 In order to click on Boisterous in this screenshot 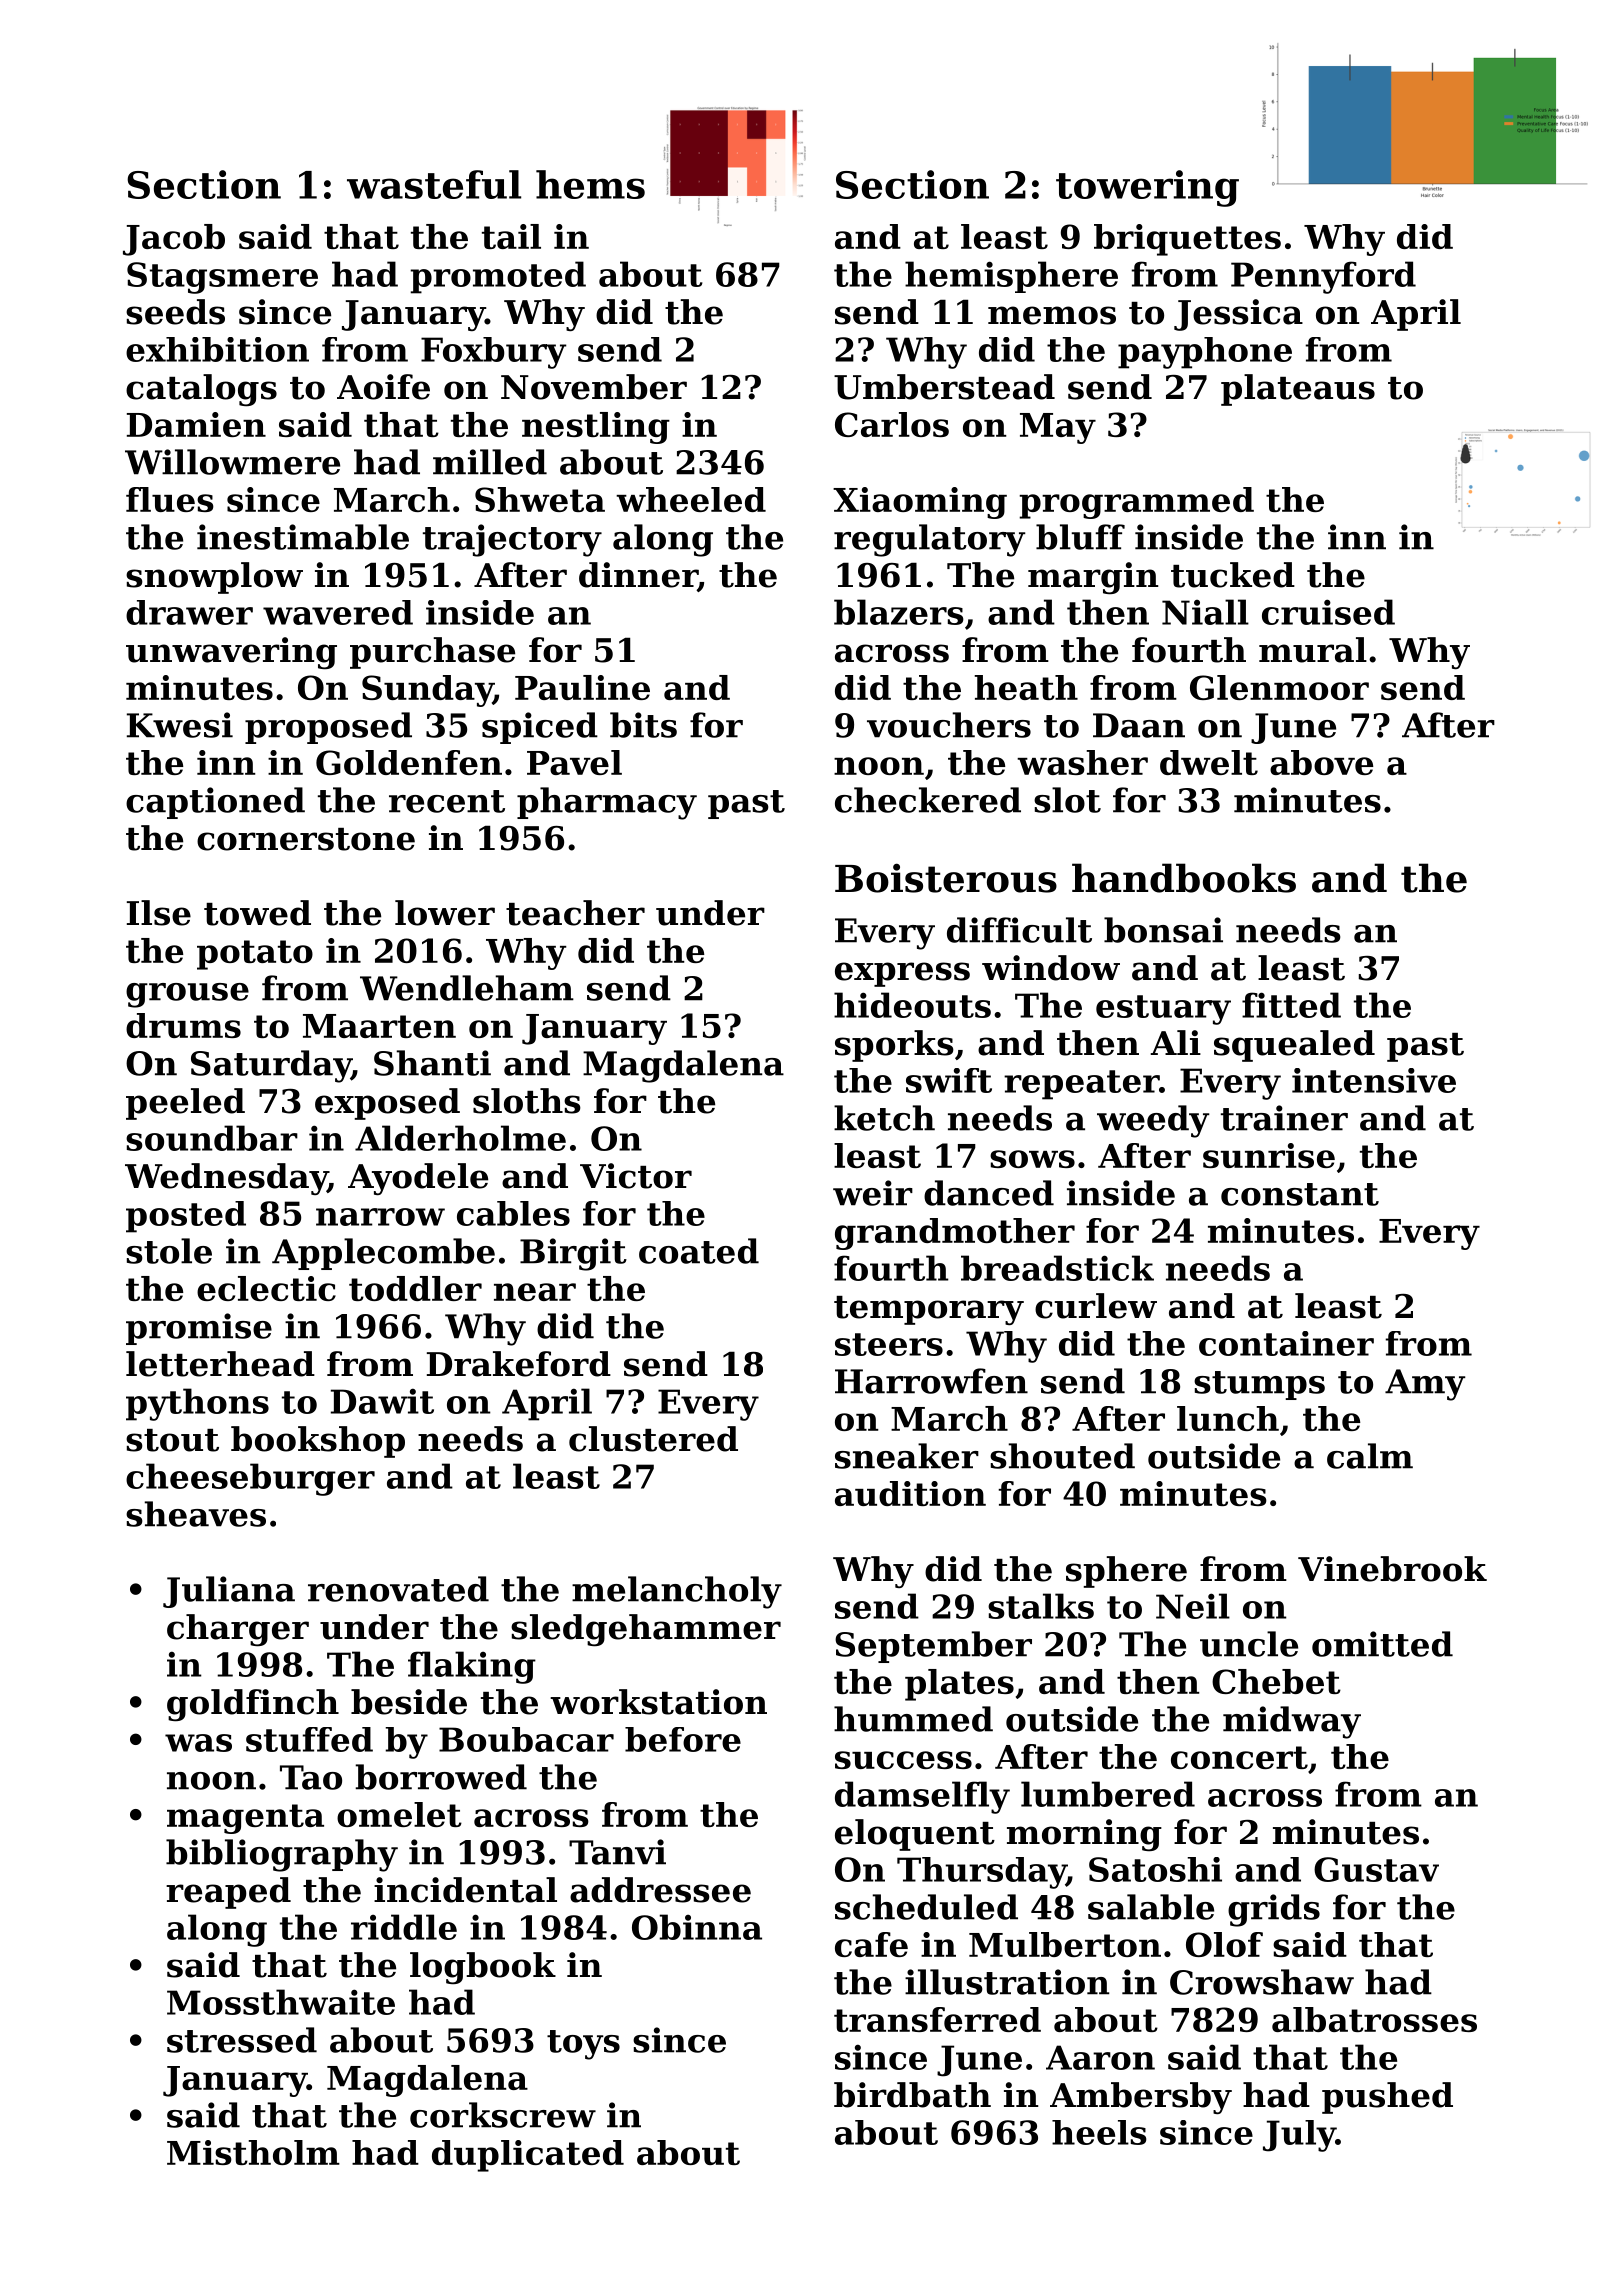, I will do `click(946, 878)`.
